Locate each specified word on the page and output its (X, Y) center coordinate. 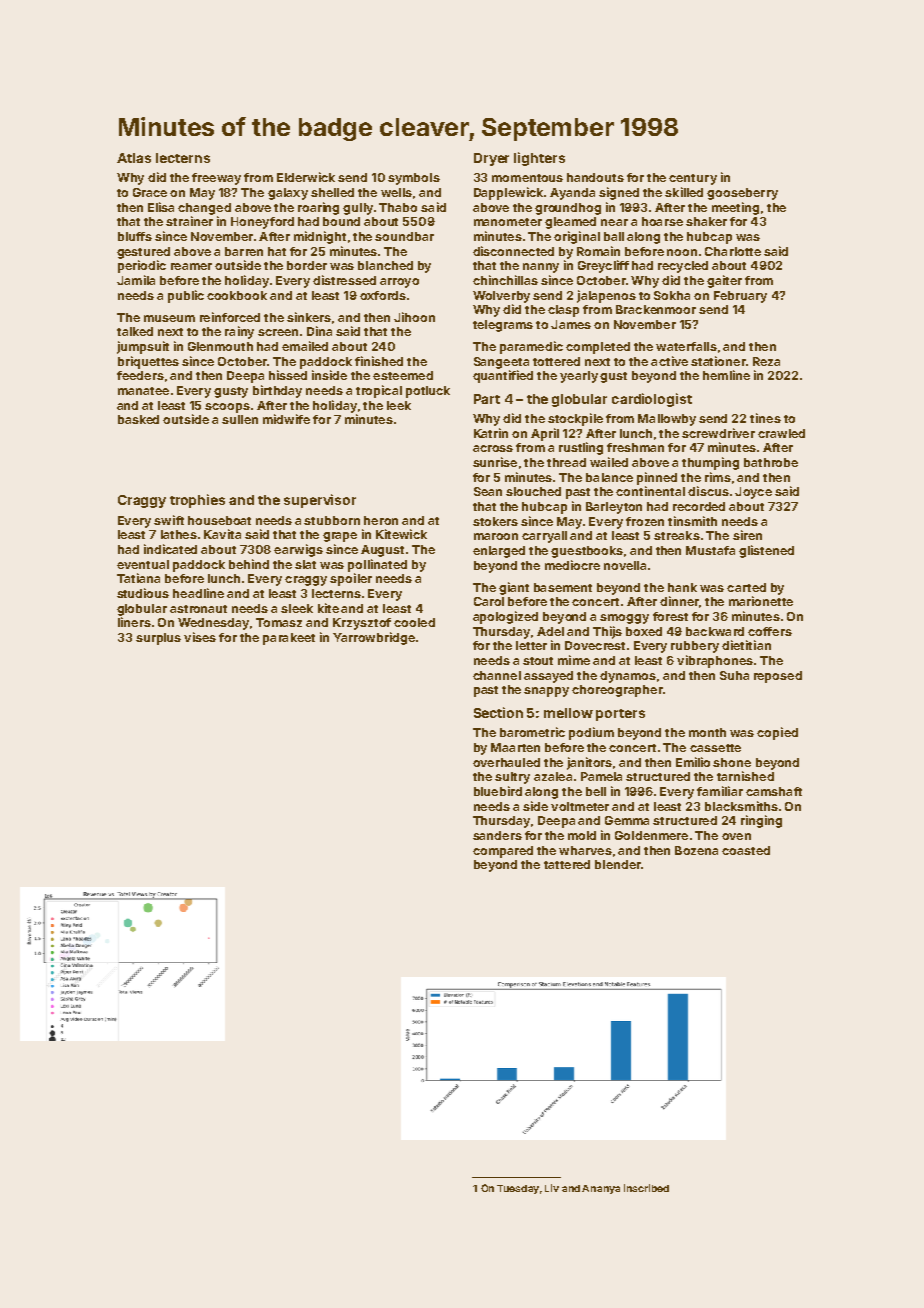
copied (777, 733)
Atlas (134, 158)
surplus (158, 639)
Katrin (491, 433)
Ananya (601, 1189)
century (693, 179)
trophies (197, 501)
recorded (699, 506)
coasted (746, 850)
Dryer (491, 159)
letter (531, 645)
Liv (552, 1188)
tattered (567, 864)
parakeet (289, 639)
